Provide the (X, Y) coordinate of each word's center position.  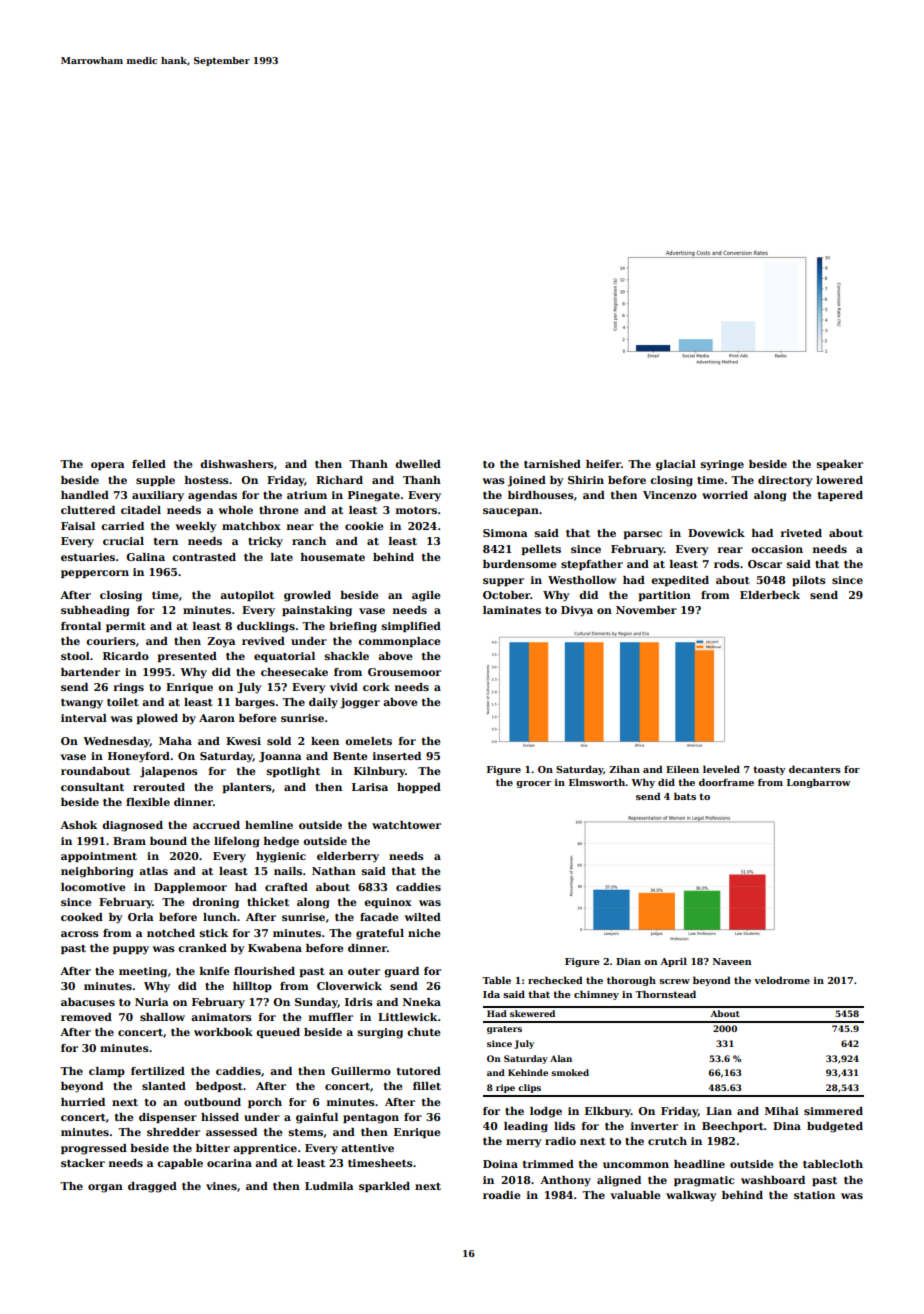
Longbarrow (819, 783)
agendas (212, 496)
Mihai (782, 1111)
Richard (339, 480)
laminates (512, 610)
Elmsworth (597, 782)
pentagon (371, 1119)
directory (785, 481)
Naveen (732, 961)
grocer (533, 784)
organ (105, 1188)
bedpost (219, 1087)
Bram (129, 841)
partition (665, 596)
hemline (269, 825)
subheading (95, 611)
